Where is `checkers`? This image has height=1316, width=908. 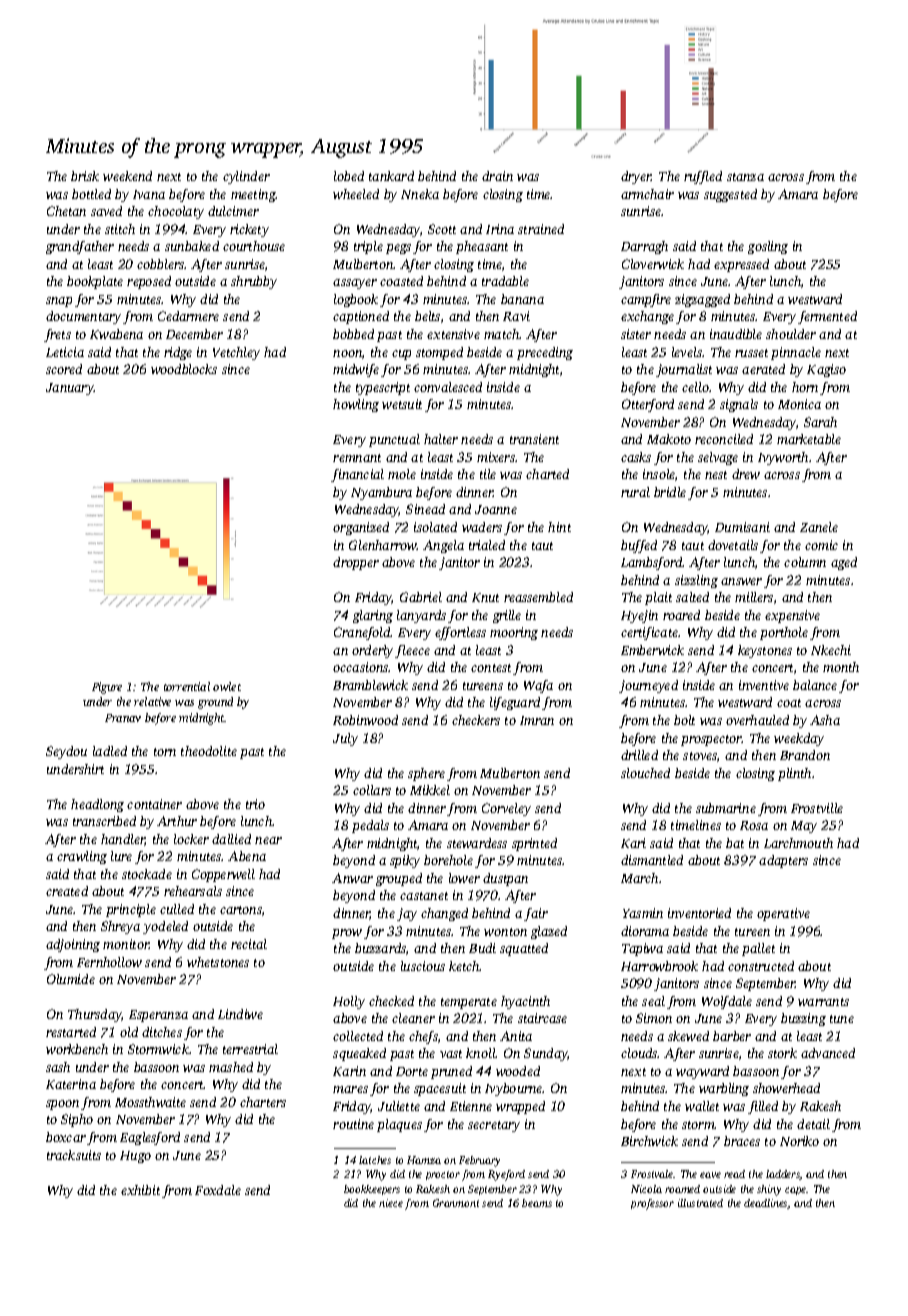 checkers is located at coordinates (476, 720).
